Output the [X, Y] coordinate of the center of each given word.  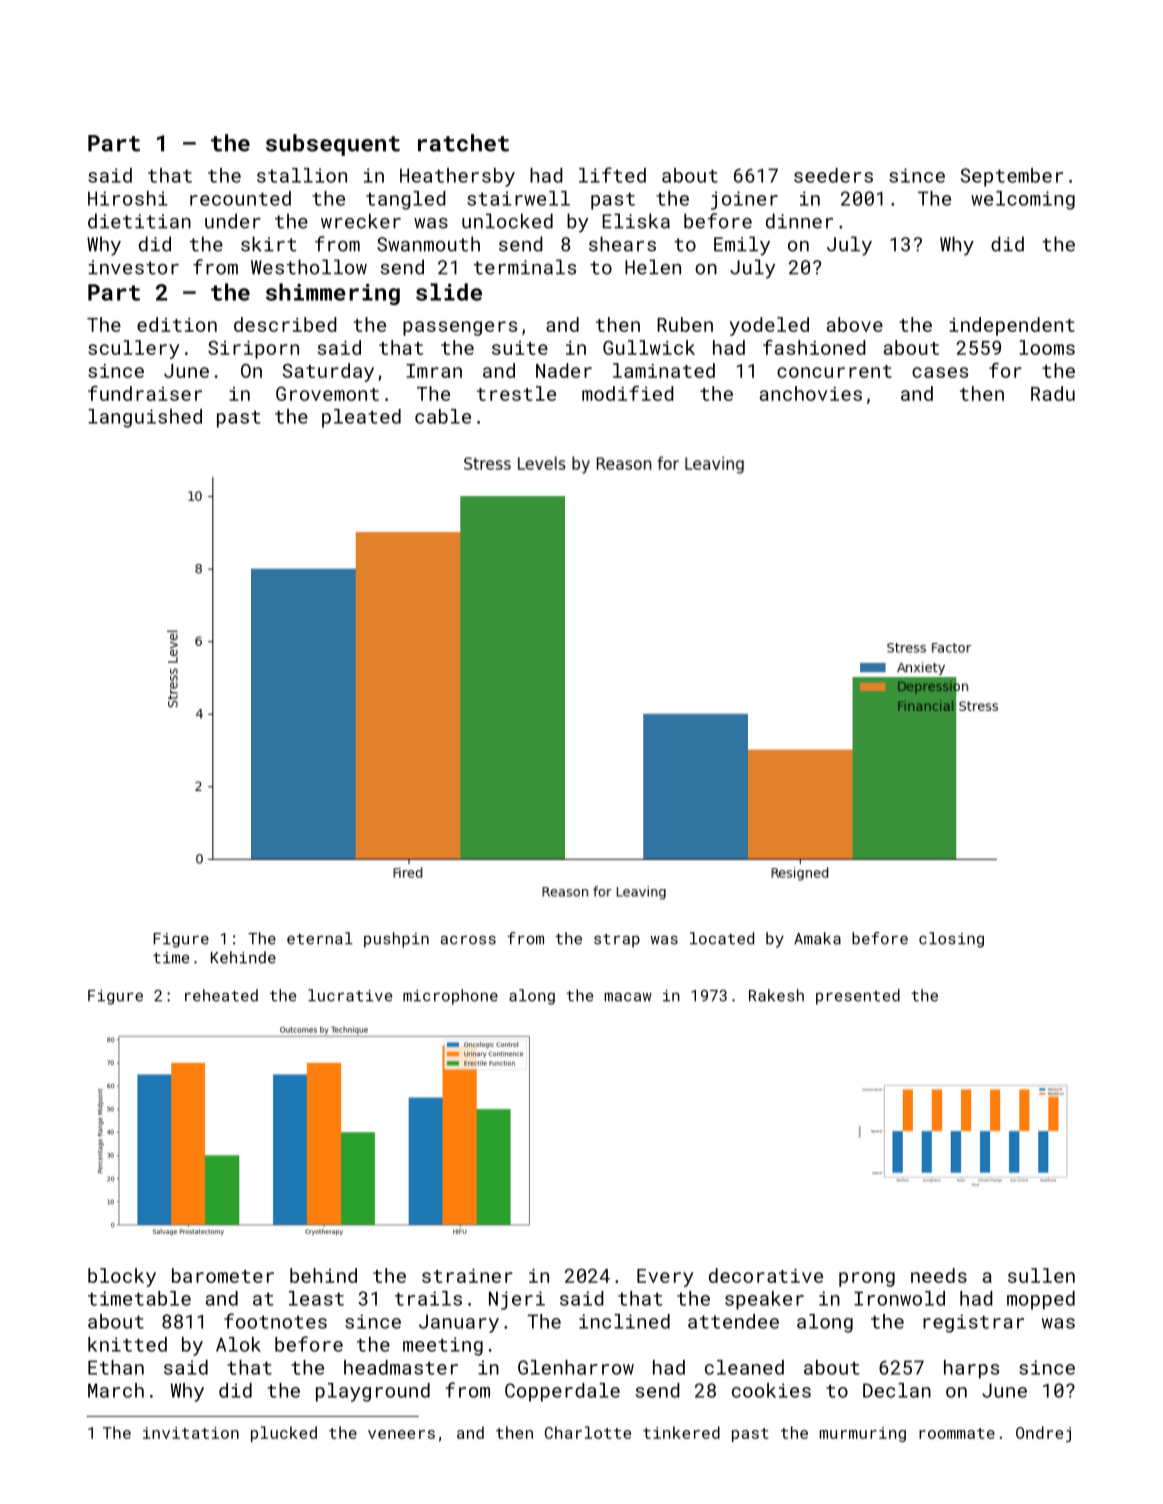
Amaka [817, 938]
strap [617, 941]
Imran [434, 371]
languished [145, 418]
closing [951, 940]
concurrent [834, 371]
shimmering [333, 294]
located [722, 938]
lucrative [350, 995]
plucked [284, 1434]
